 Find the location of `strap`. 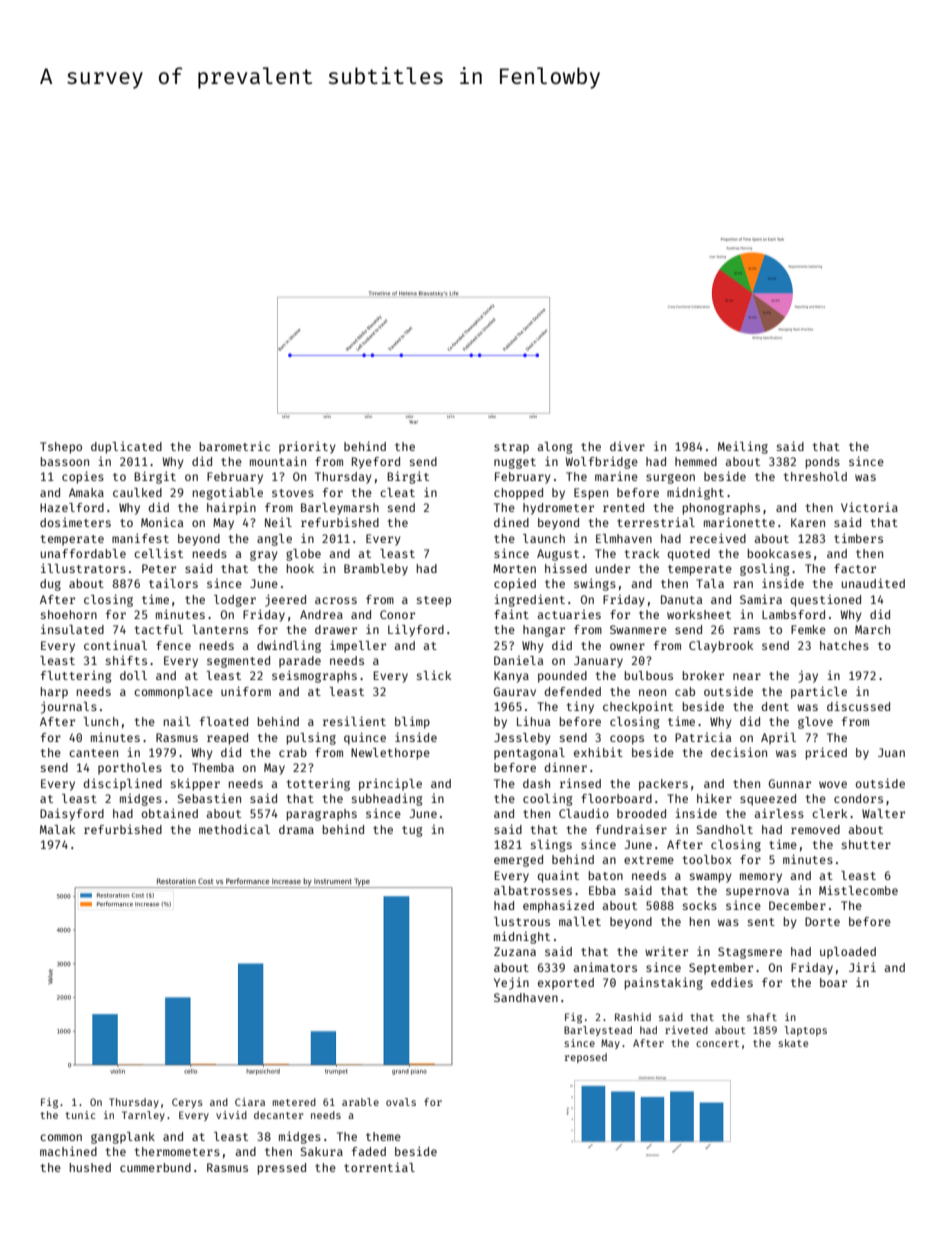

strap is located at coordinates (511, 448).
